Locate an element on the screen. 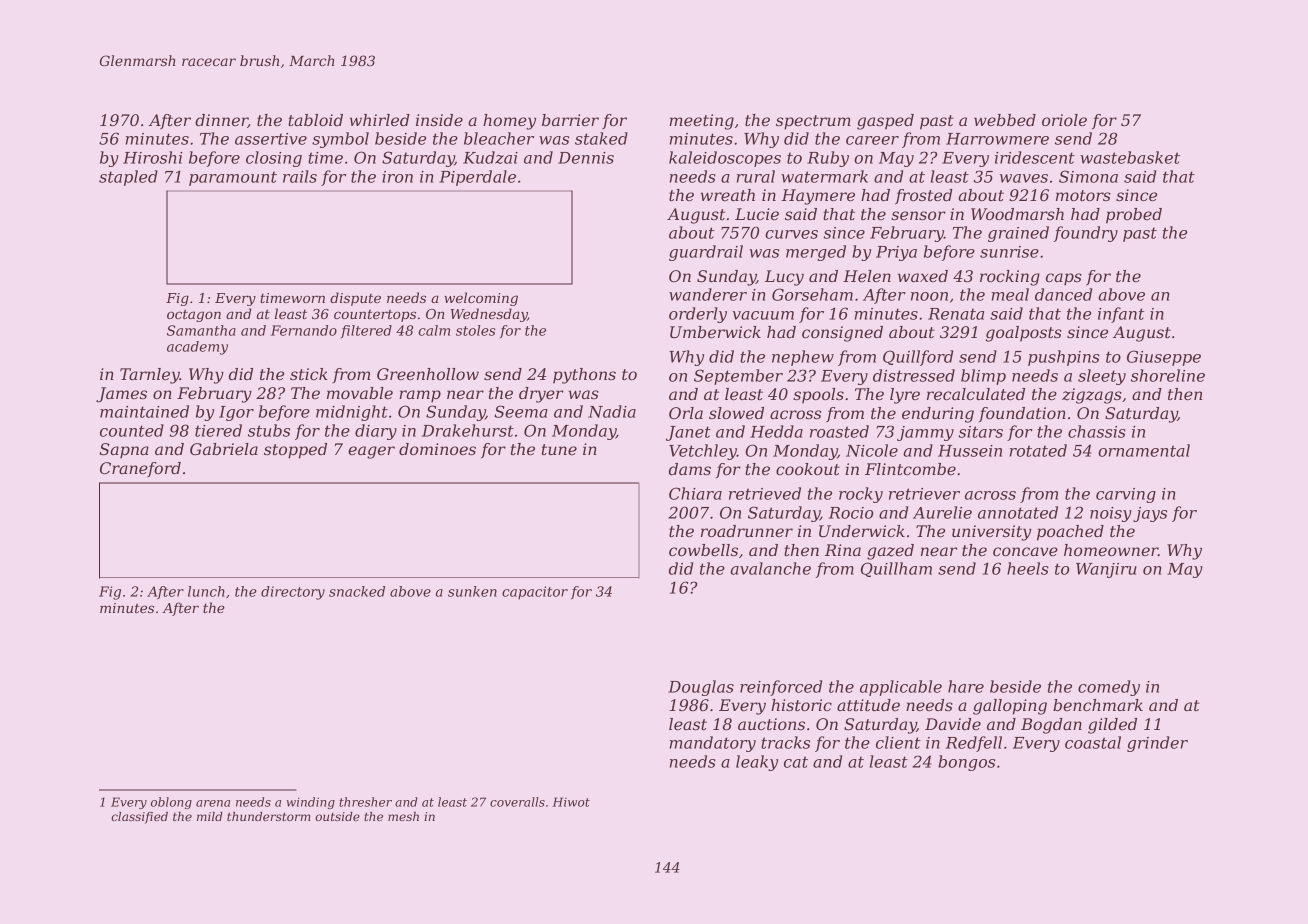 Image resolution: width=1308 pixels, height=924 pixels. mandatory is located at coordinates (713, 744).
